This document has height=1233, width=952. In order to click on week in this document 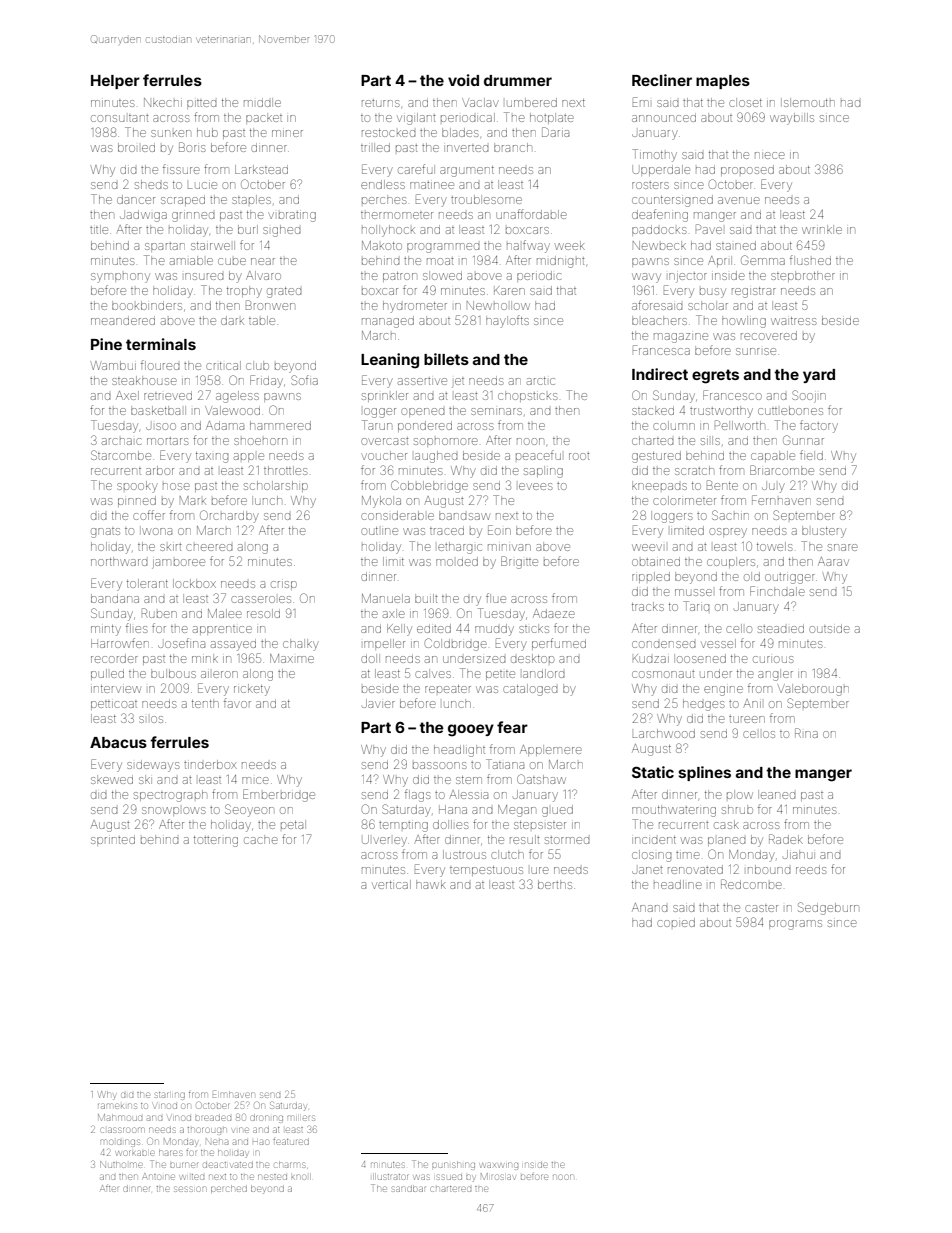, I will do `click(570, 245)`.
